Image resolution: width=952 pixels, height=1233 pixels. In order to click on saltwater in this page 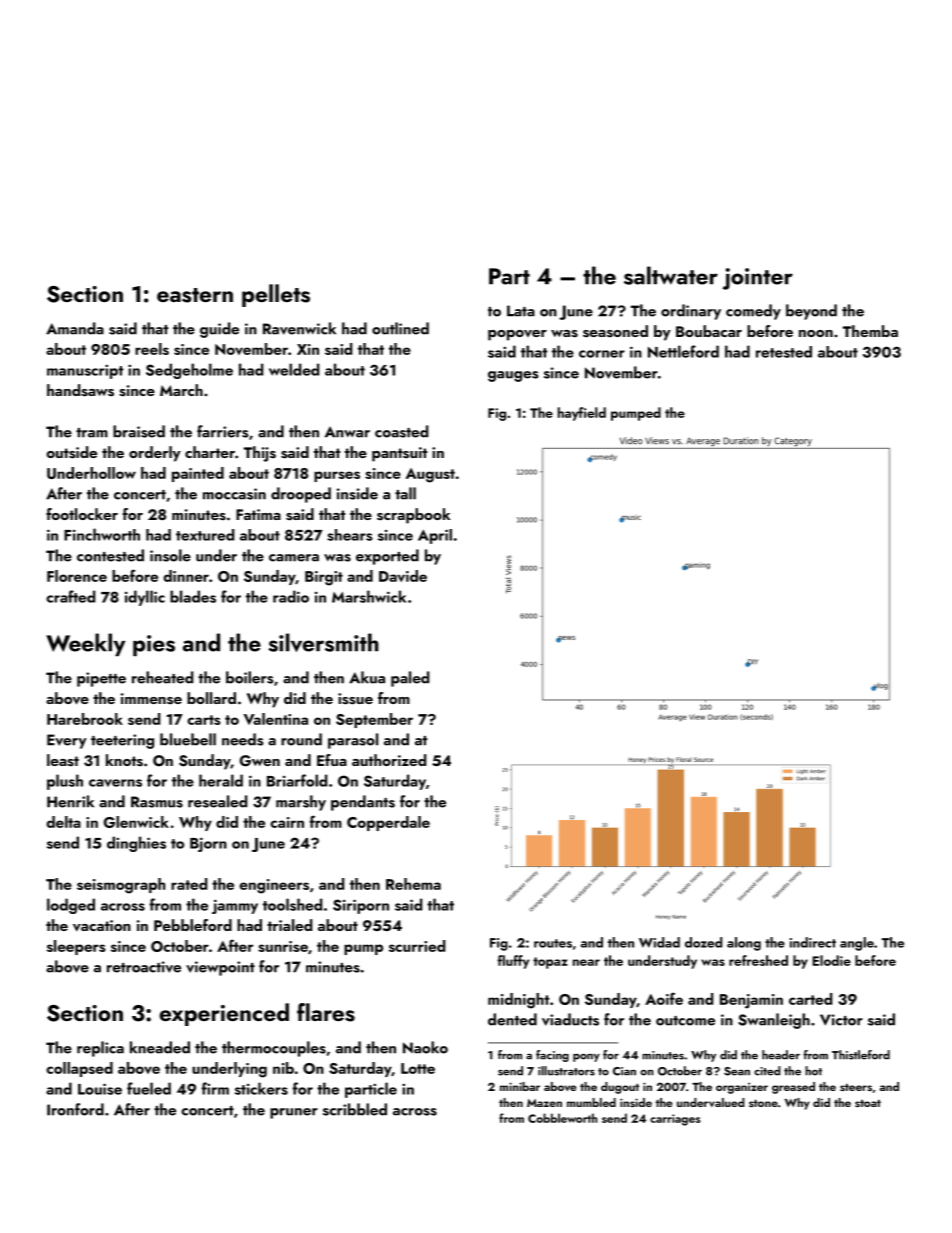, I will do `click(671, 275)`.
